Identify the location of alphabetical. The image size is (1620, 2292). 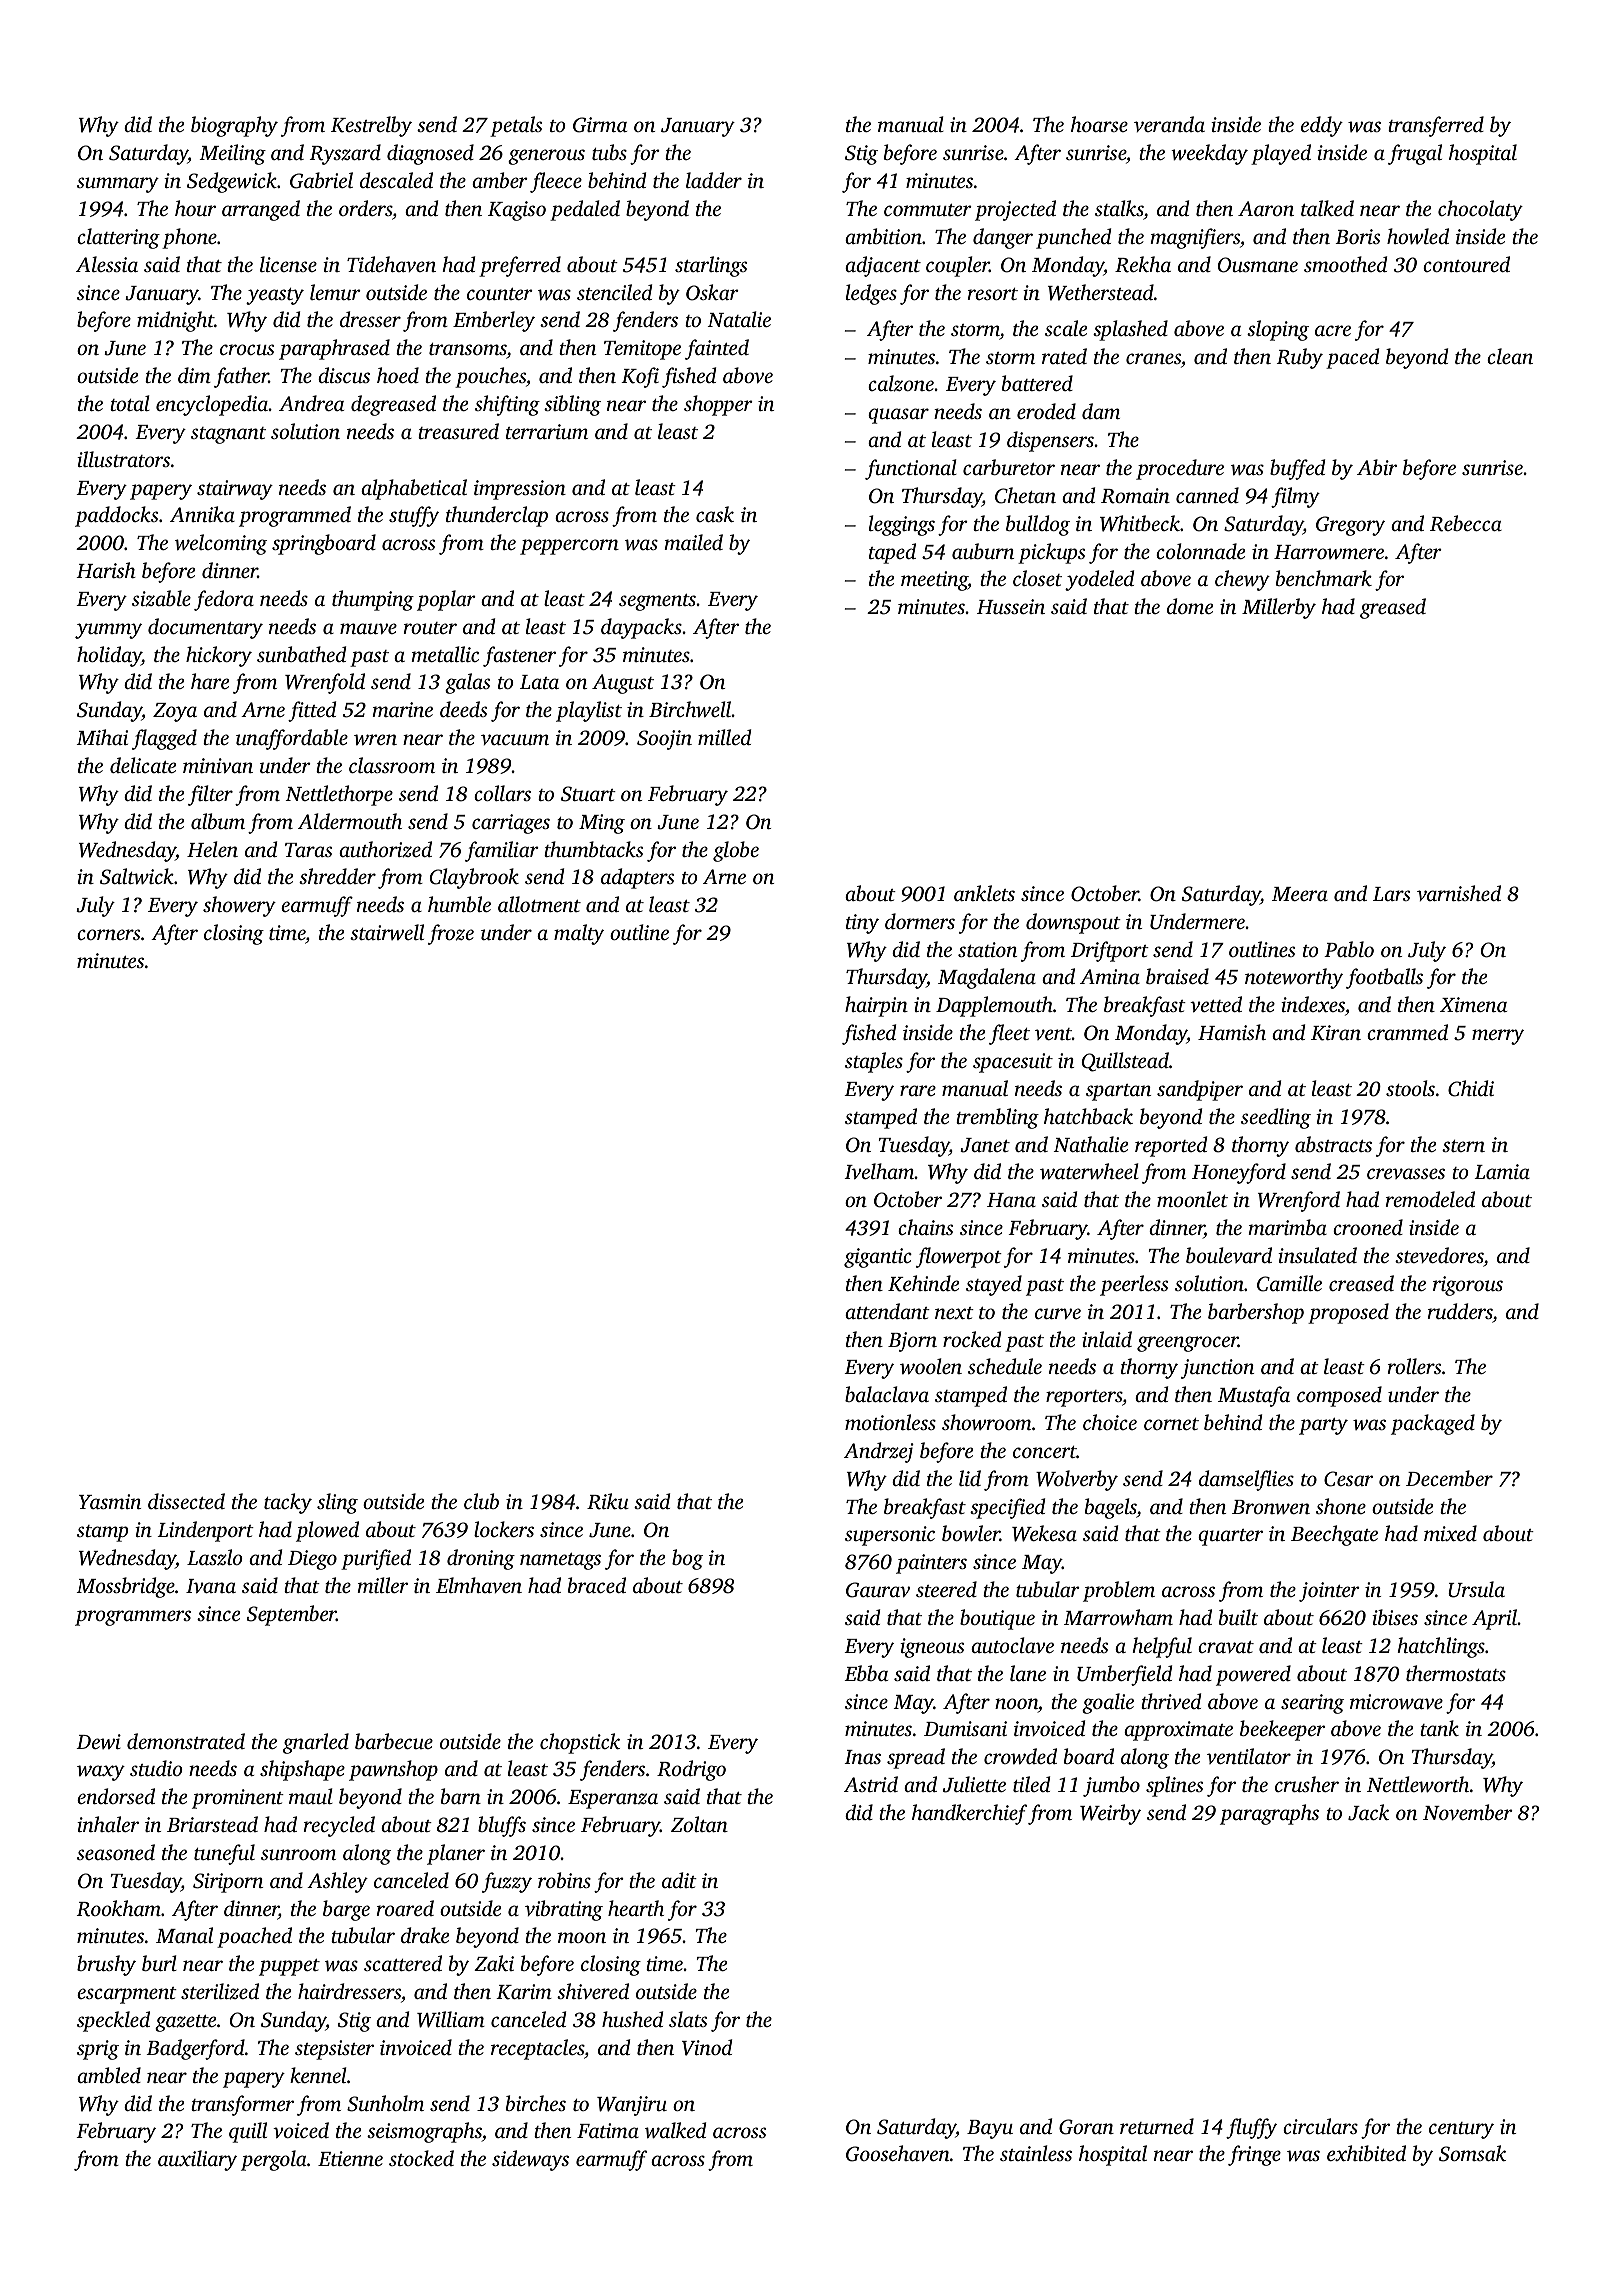
(414, 489).
